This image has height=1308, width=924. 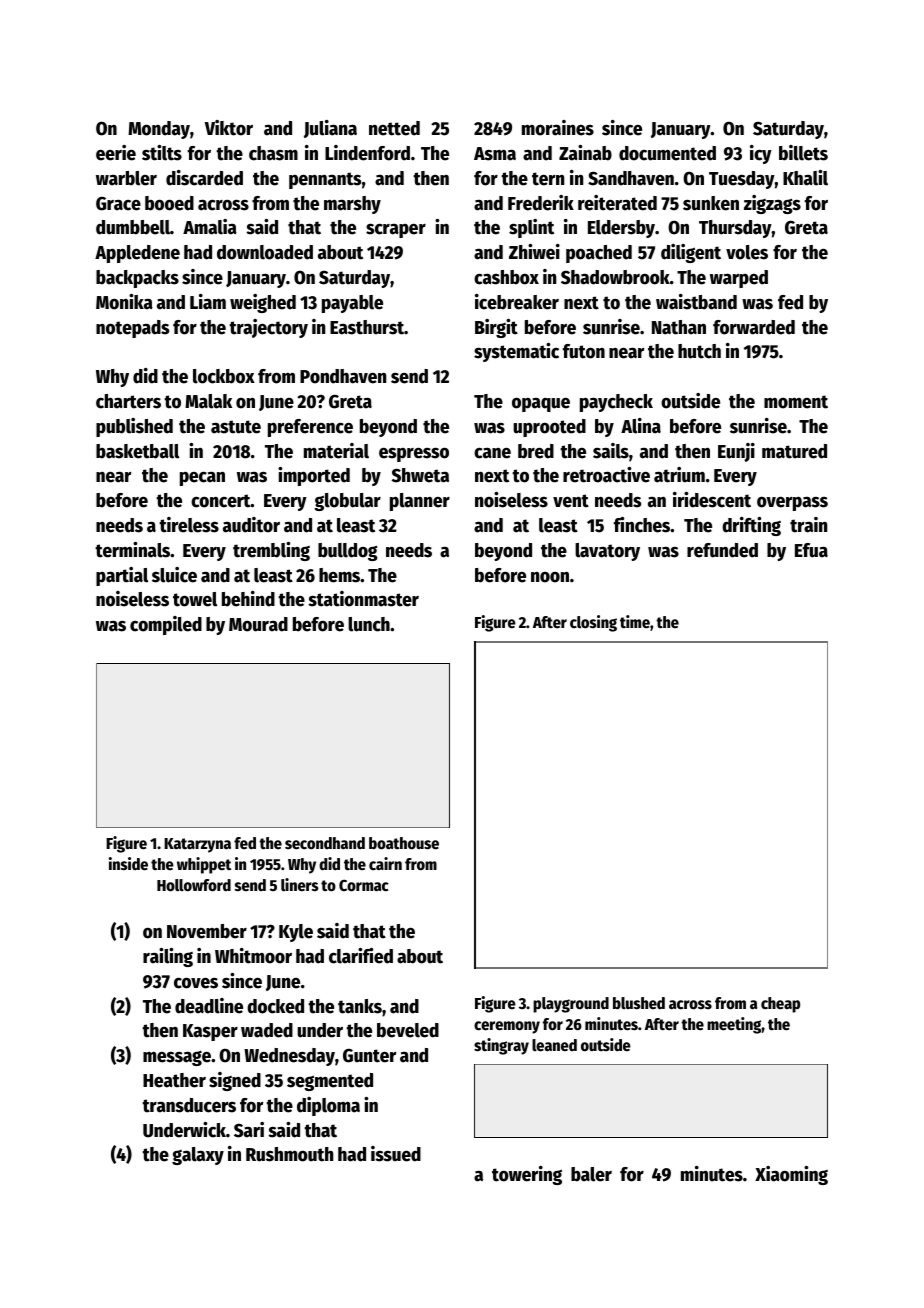 I want to click on towering, so click(x=527, y=1175).
